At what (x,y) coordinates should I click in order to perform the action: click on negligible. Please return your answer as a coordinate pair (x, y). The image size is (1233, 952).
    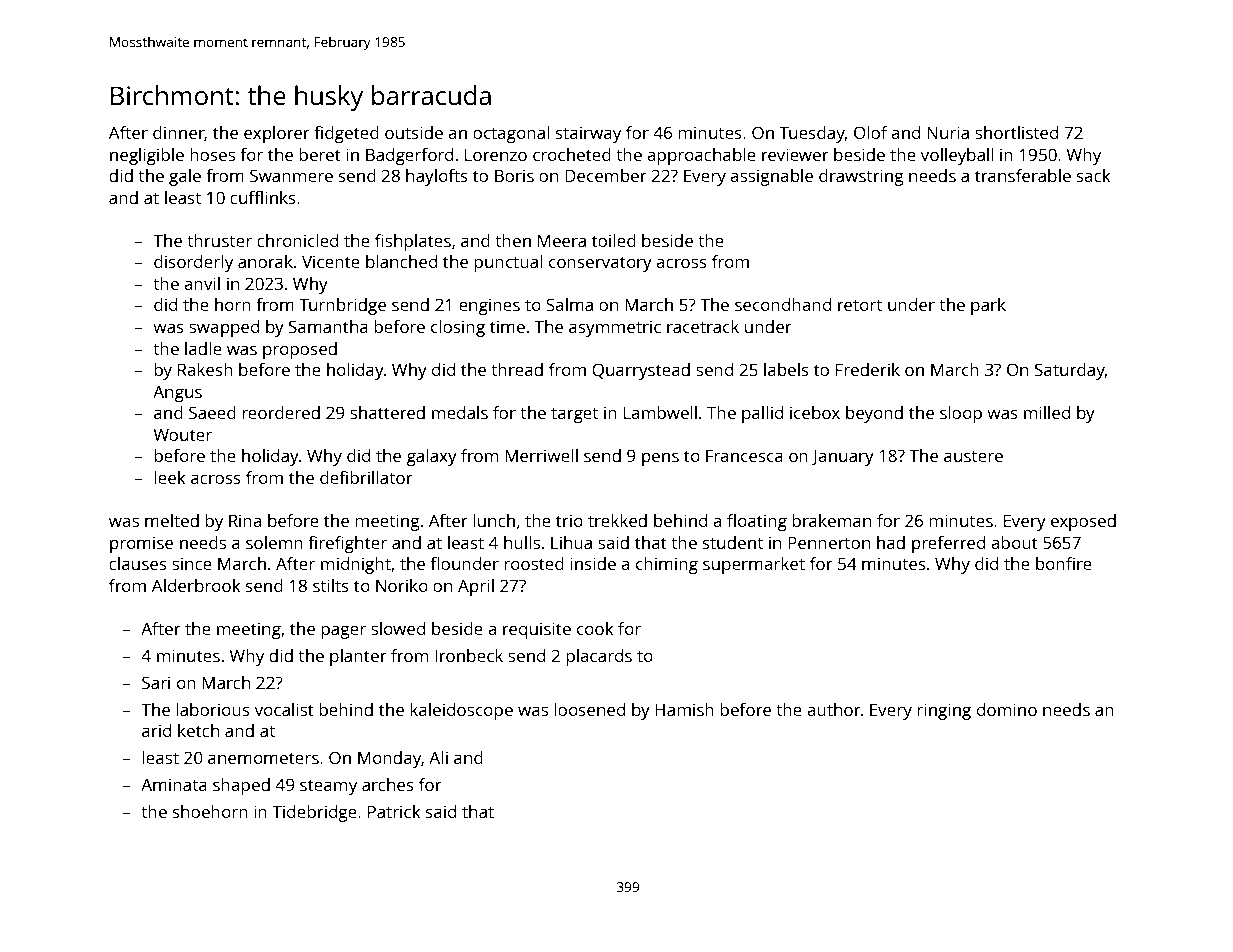
    Looking at the image, I should click on (147, 156).
